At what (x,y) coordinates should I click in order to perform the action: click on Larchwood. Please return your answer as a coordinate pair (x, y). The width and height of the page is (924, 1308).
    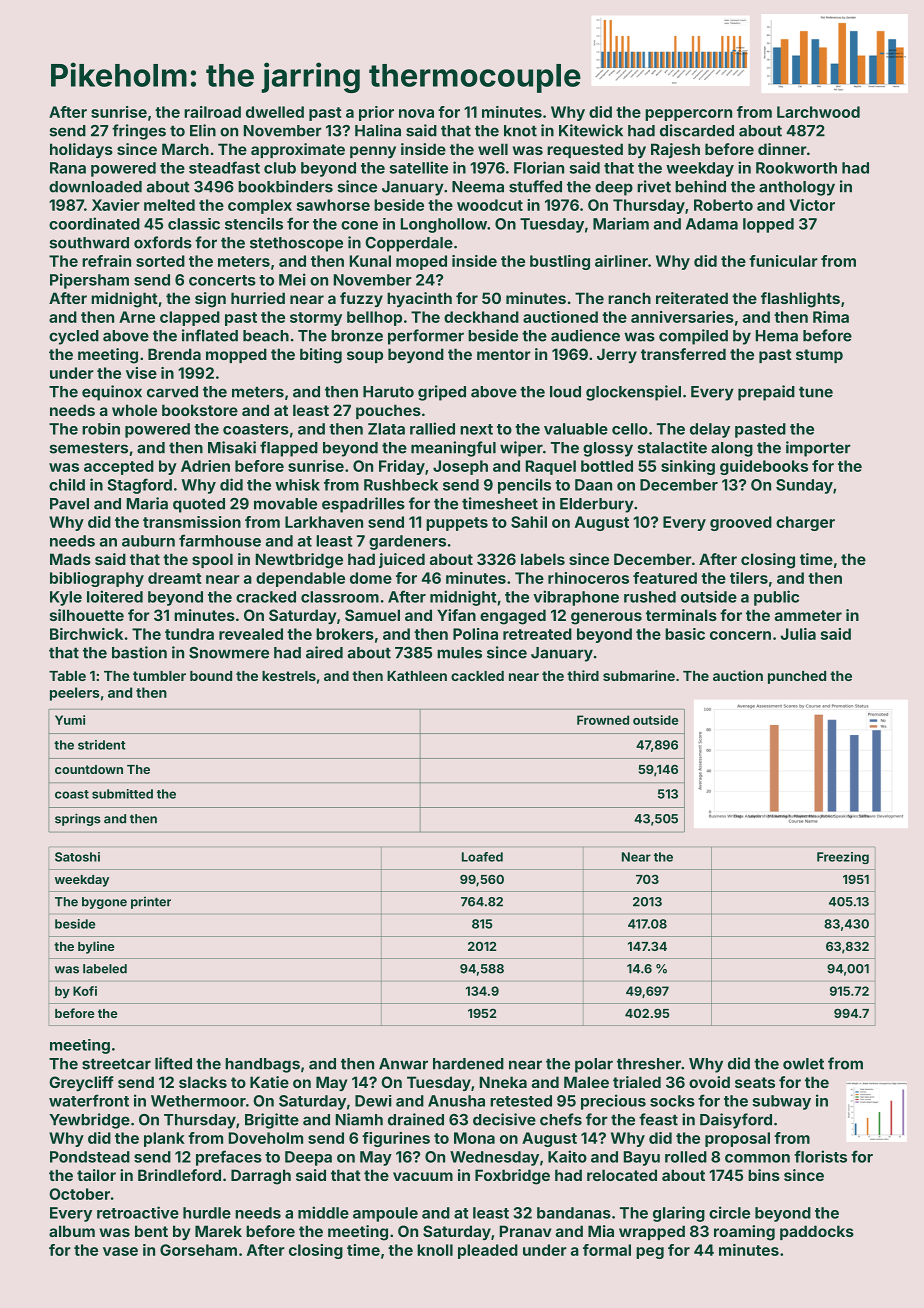
    Looking at the image, I should click on (818, 112).
